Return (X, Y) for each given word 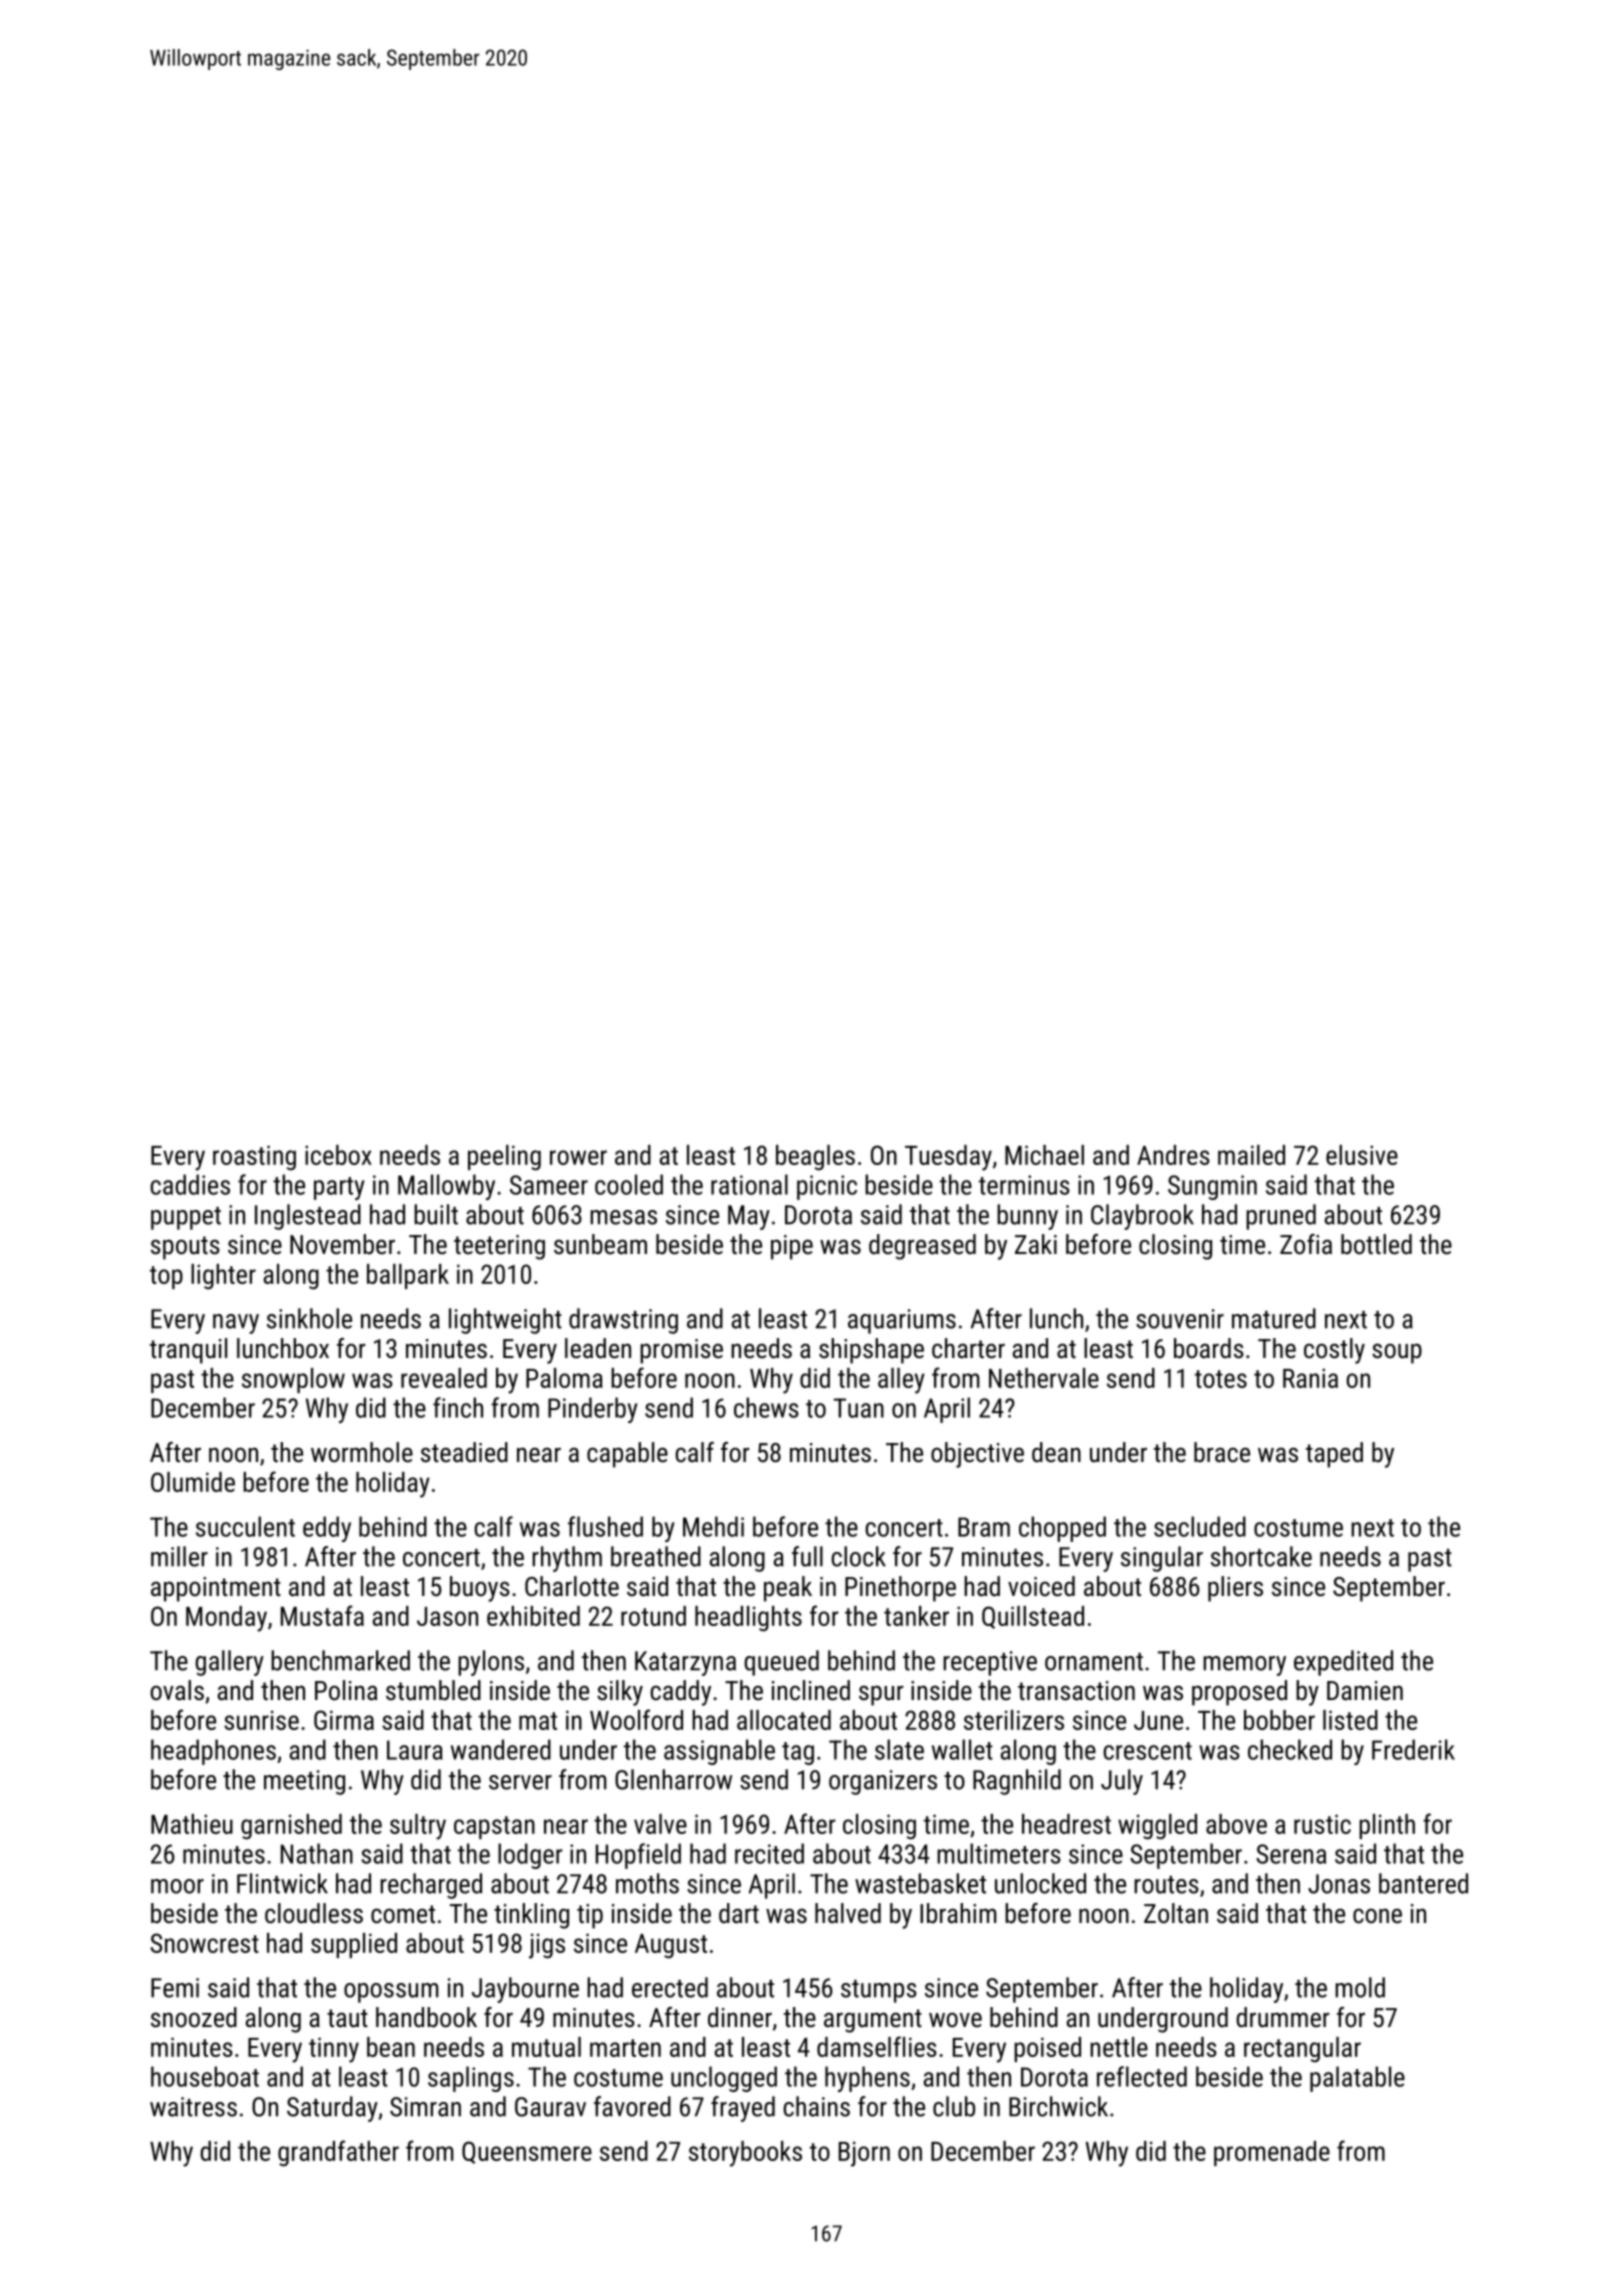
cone (1377, 1916)
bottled (1376, 1244)
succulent (245, 1526)
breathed (656, 1556)
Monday (226, 1619)
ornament (1094, 1662)
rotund (653, 1616)
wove (955, 2019)
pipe (792, 1247)
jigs (547, 1946)
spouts (185, 1248)
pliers (1235, 1589)
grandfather (338, 2153)
